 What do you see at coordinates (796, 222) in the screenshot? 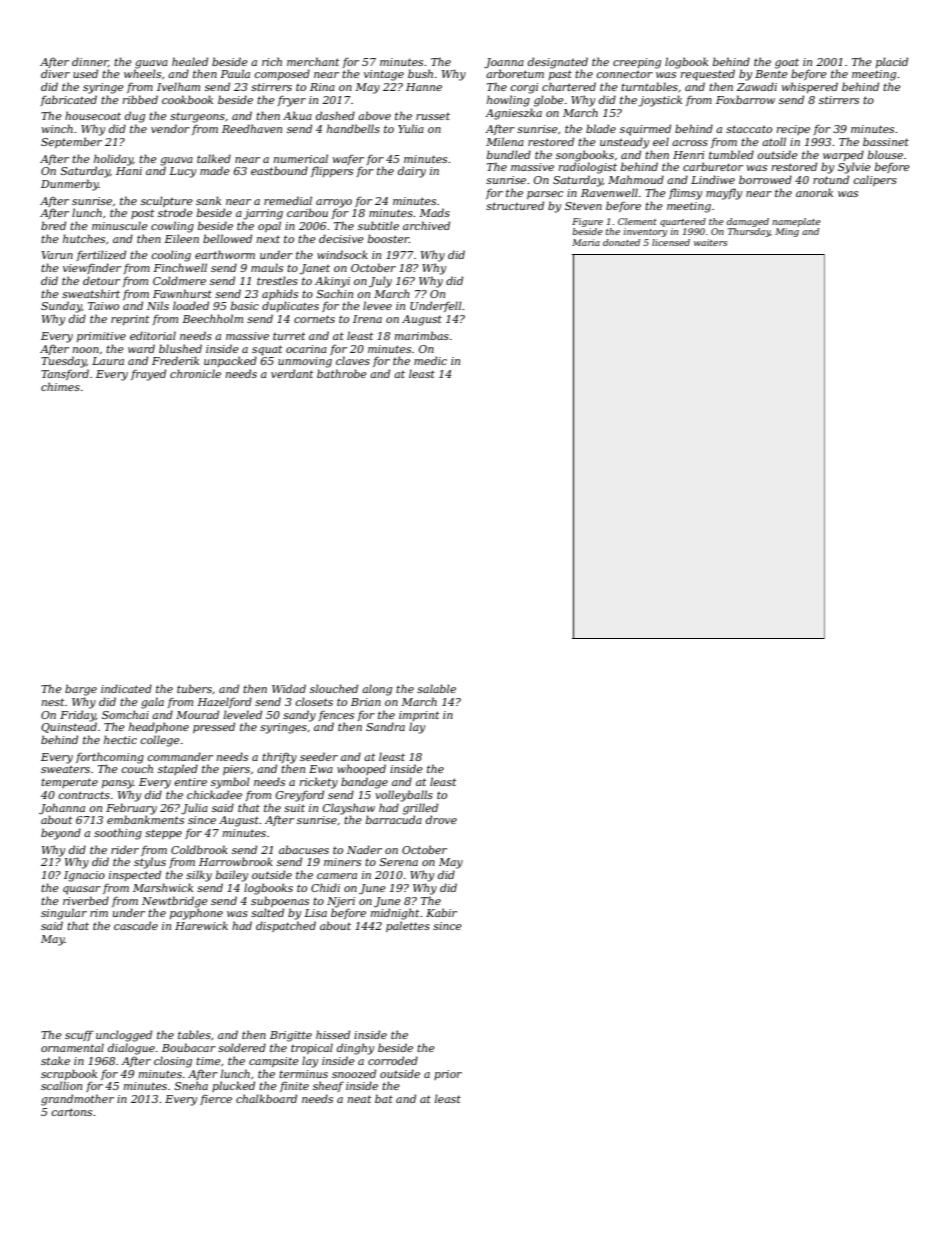
I see `nameplate` at bounding box center [796, 222].
